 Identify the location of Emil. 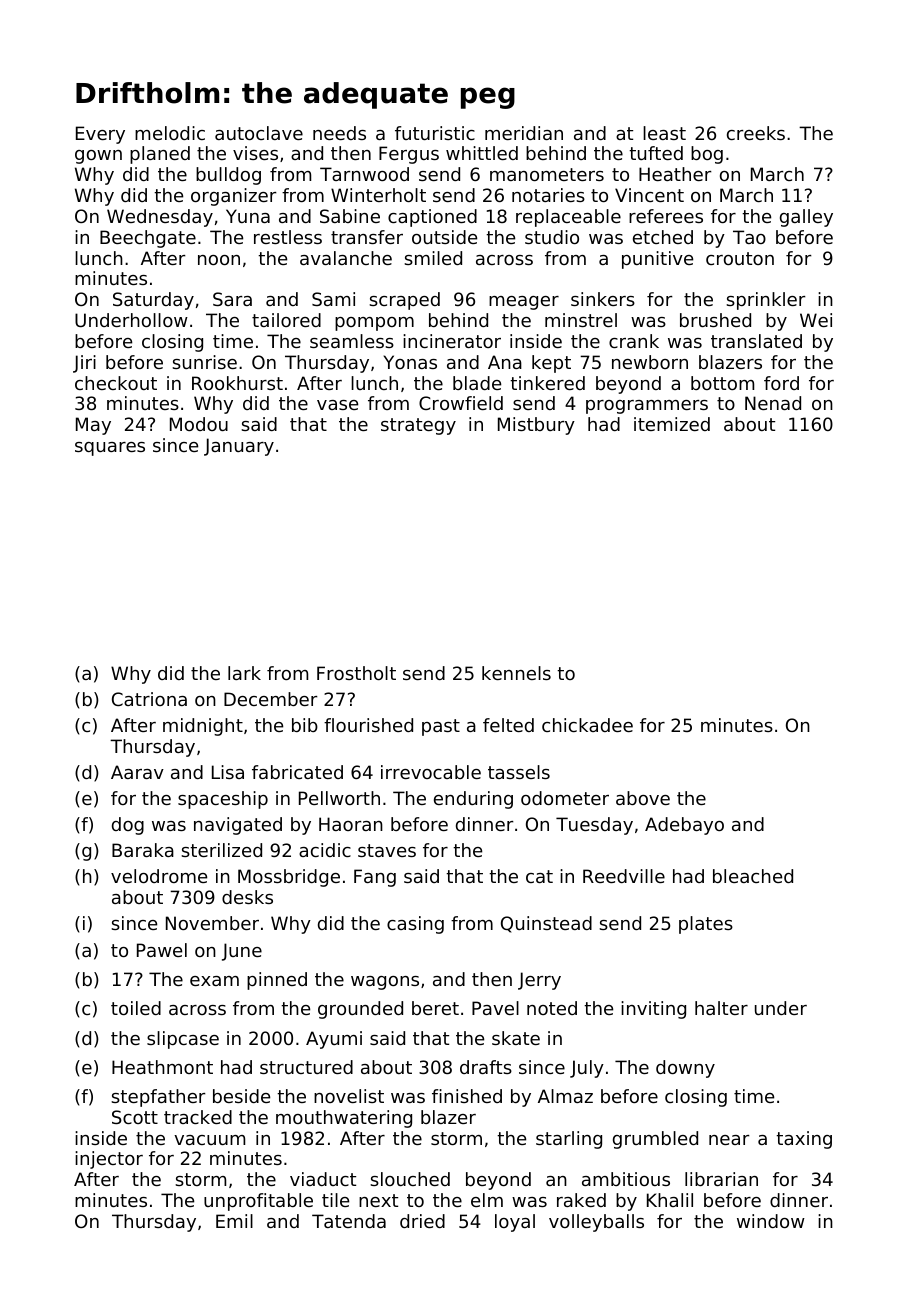
(234, 1221).
